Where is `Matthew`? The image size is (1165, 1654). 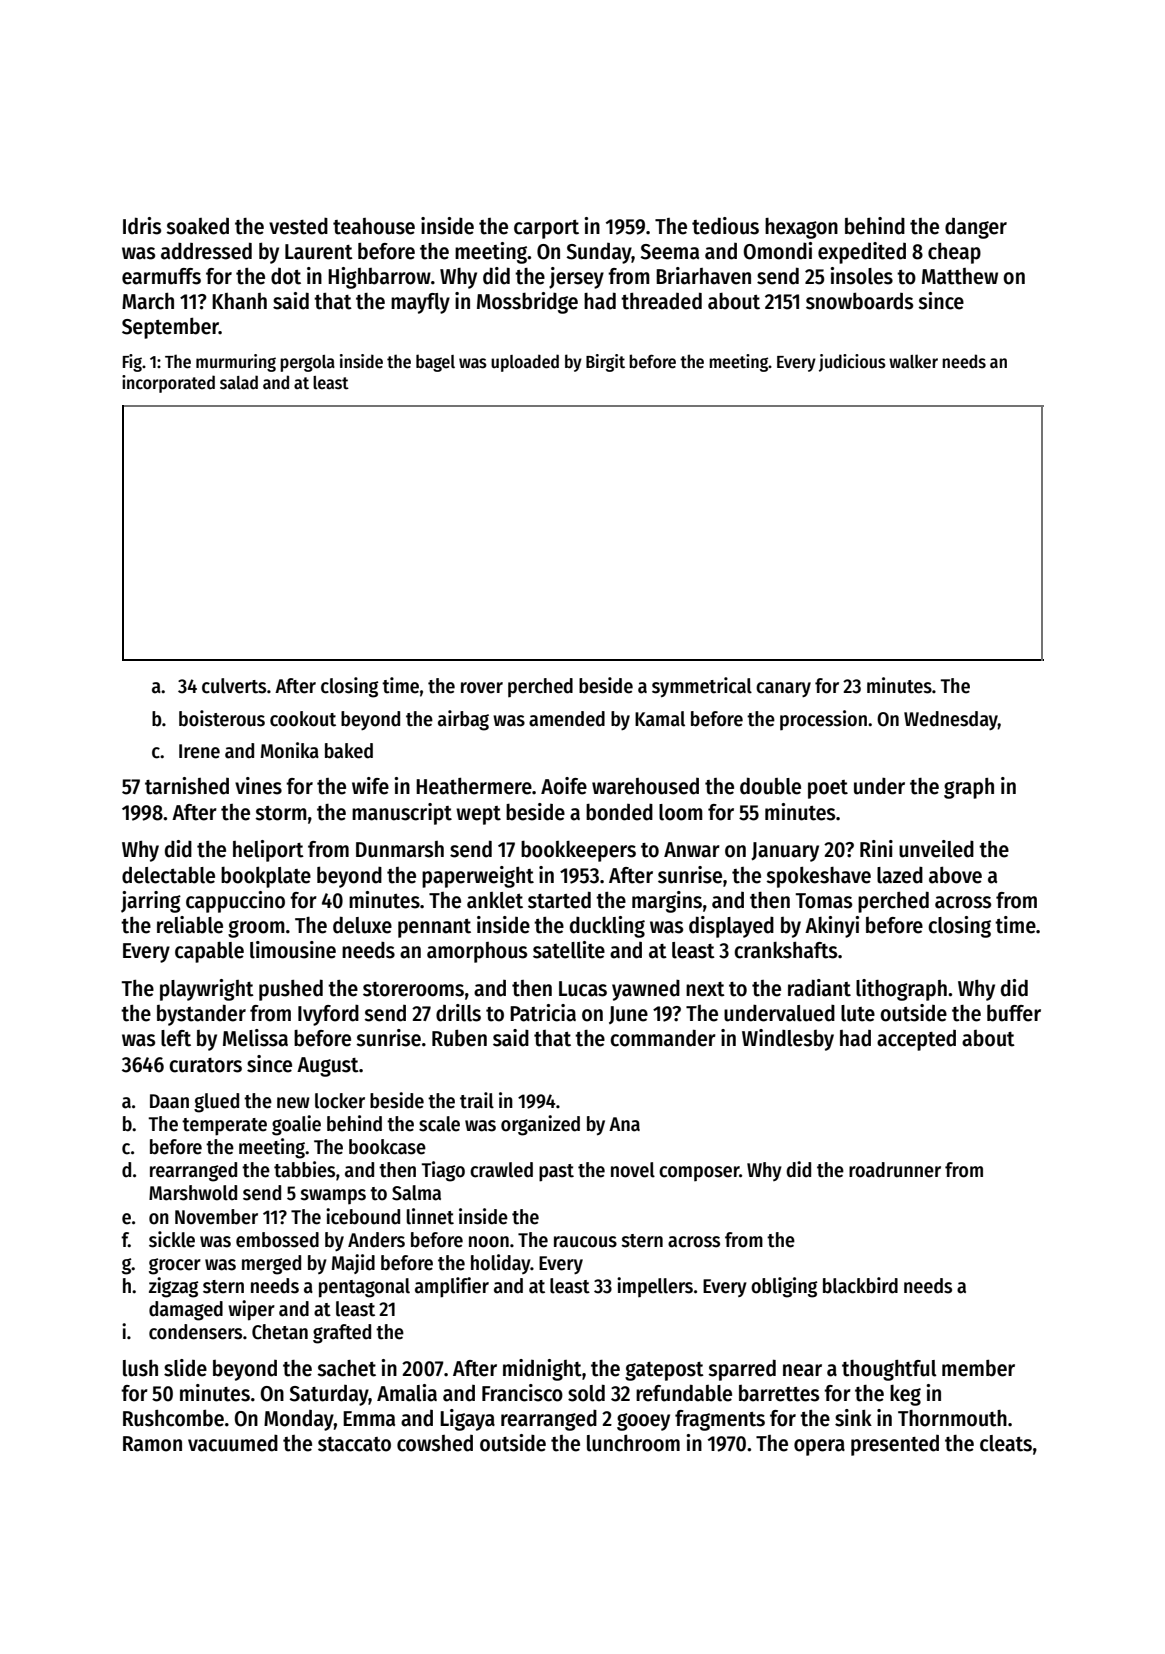 Matthew is located at coordinates (960, 276).
